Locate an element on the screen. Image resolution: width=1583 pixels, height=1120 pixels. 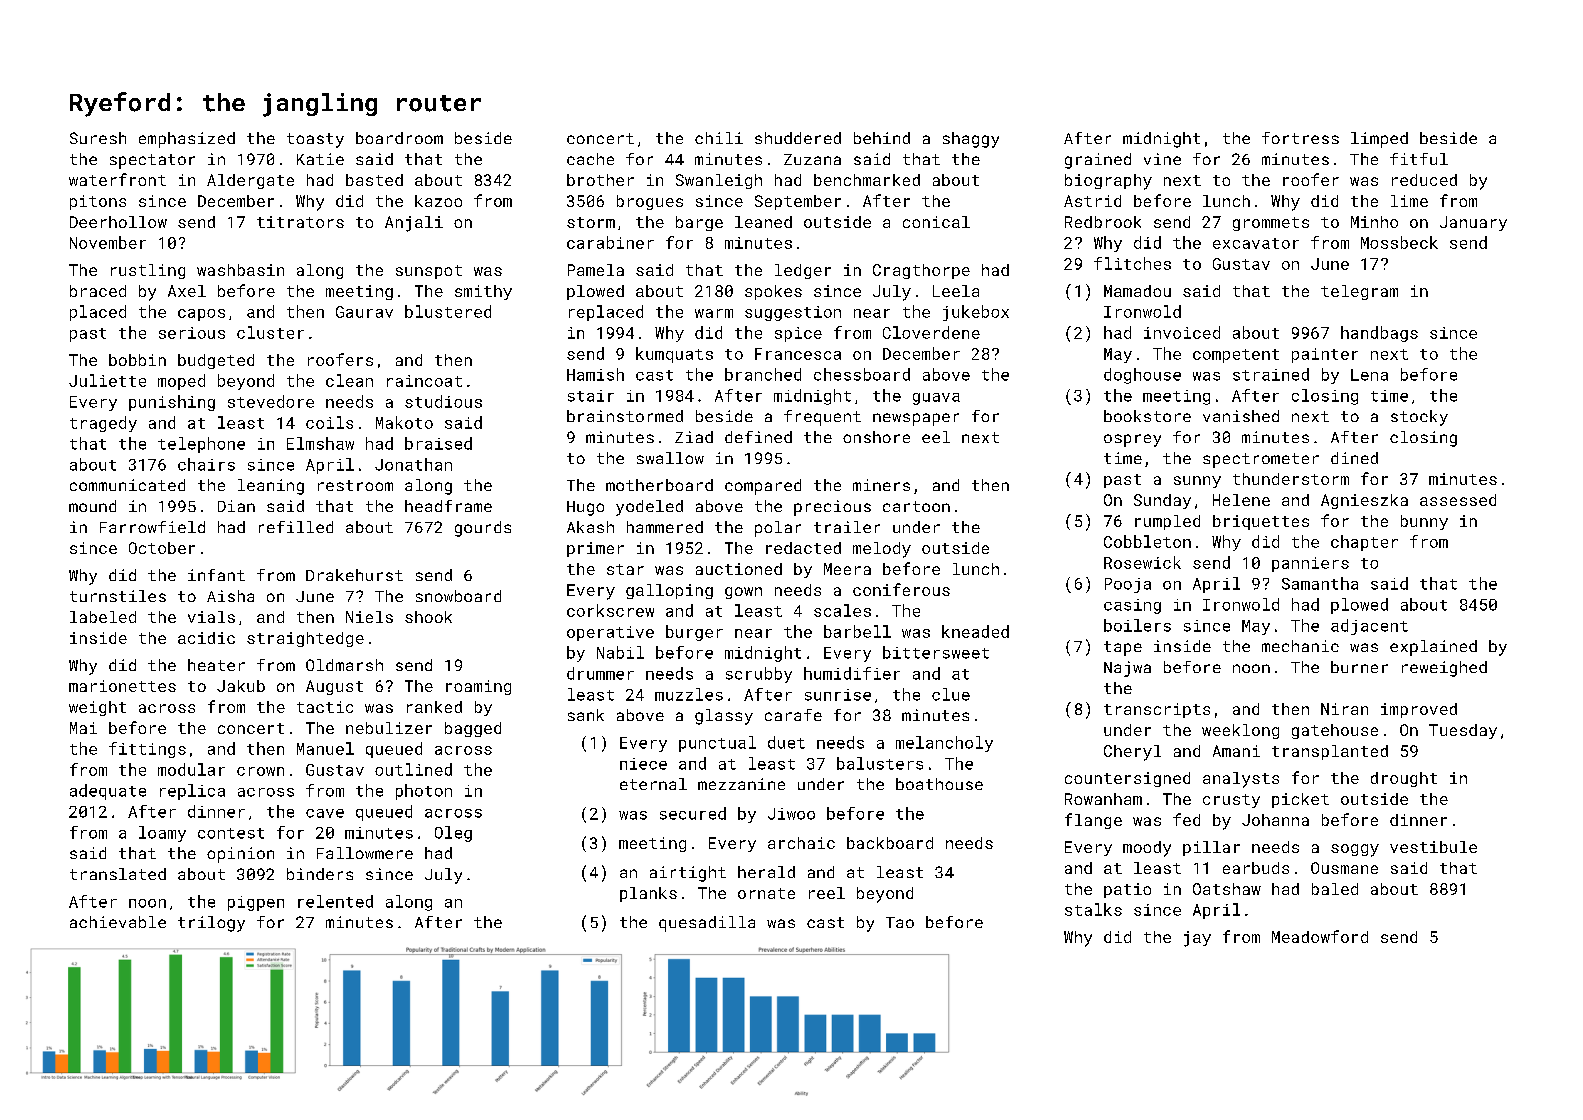
photon is located at coordinates (424, 792).
